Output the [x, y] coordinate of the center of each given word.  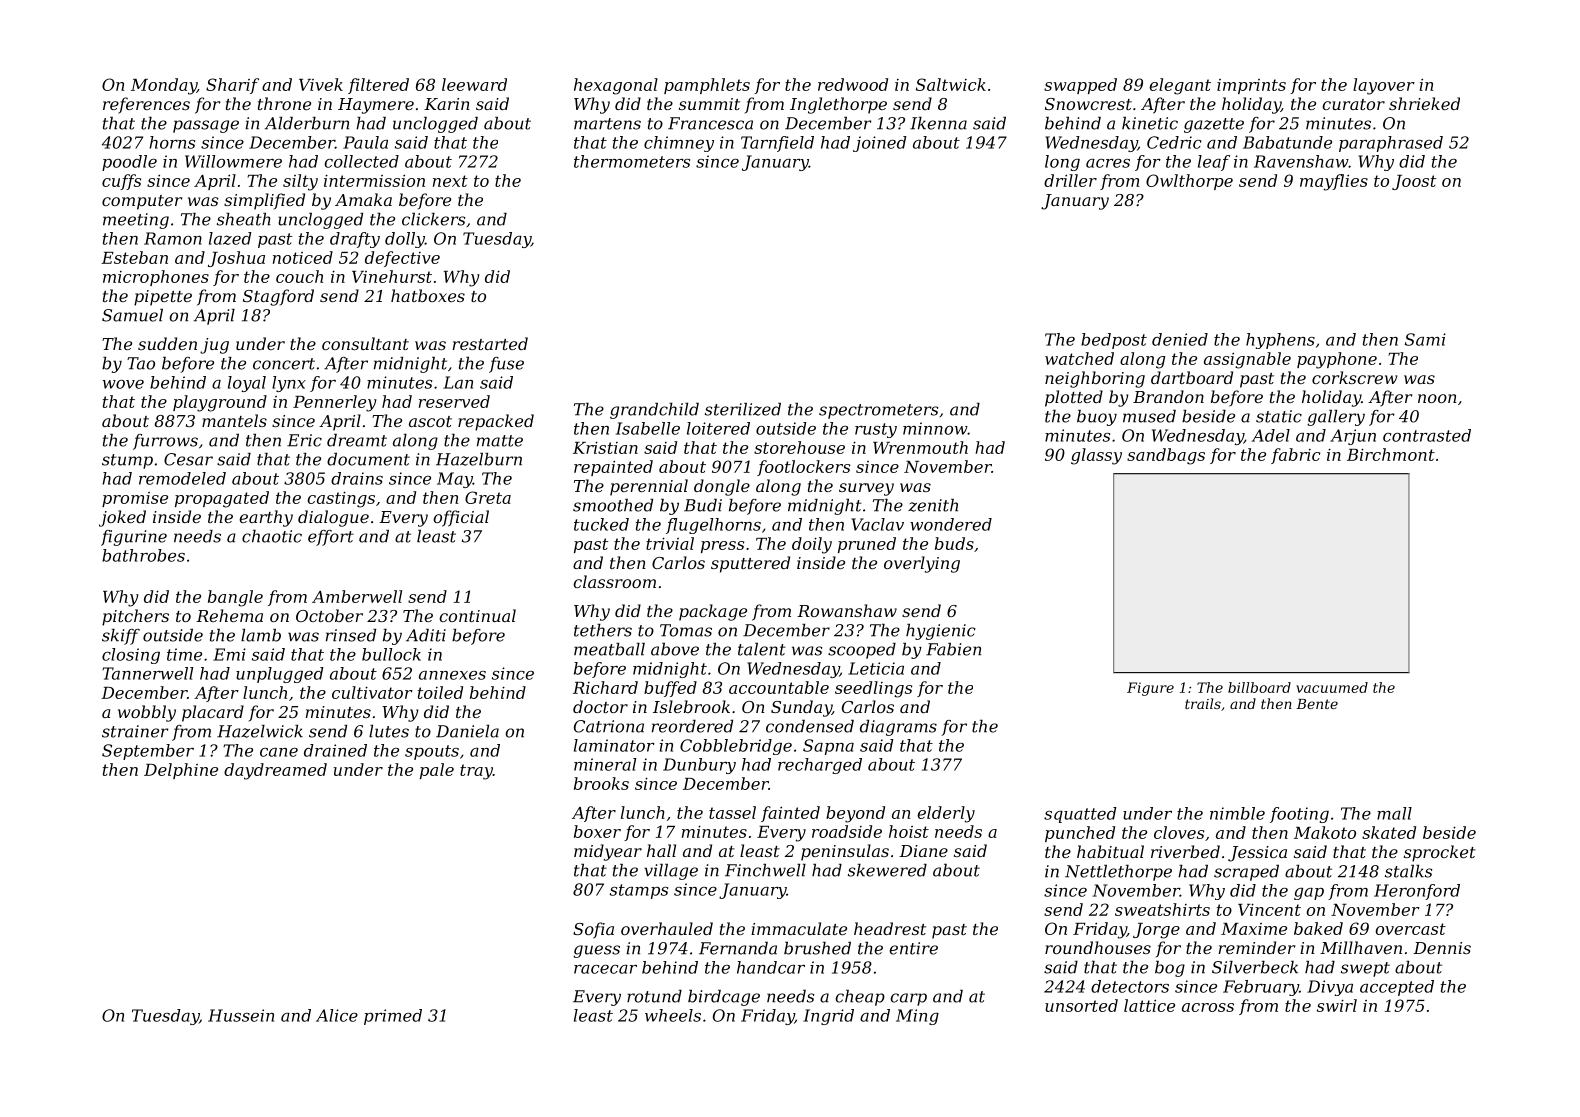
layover [1384, 86]
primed [393, 1017]
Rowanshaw [847, 610]
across [1208, 1007]
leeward [474, 84]
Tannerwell [147, 673]
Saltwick [951, 84]
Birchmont [1391, 454]
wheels [673, 1015]
